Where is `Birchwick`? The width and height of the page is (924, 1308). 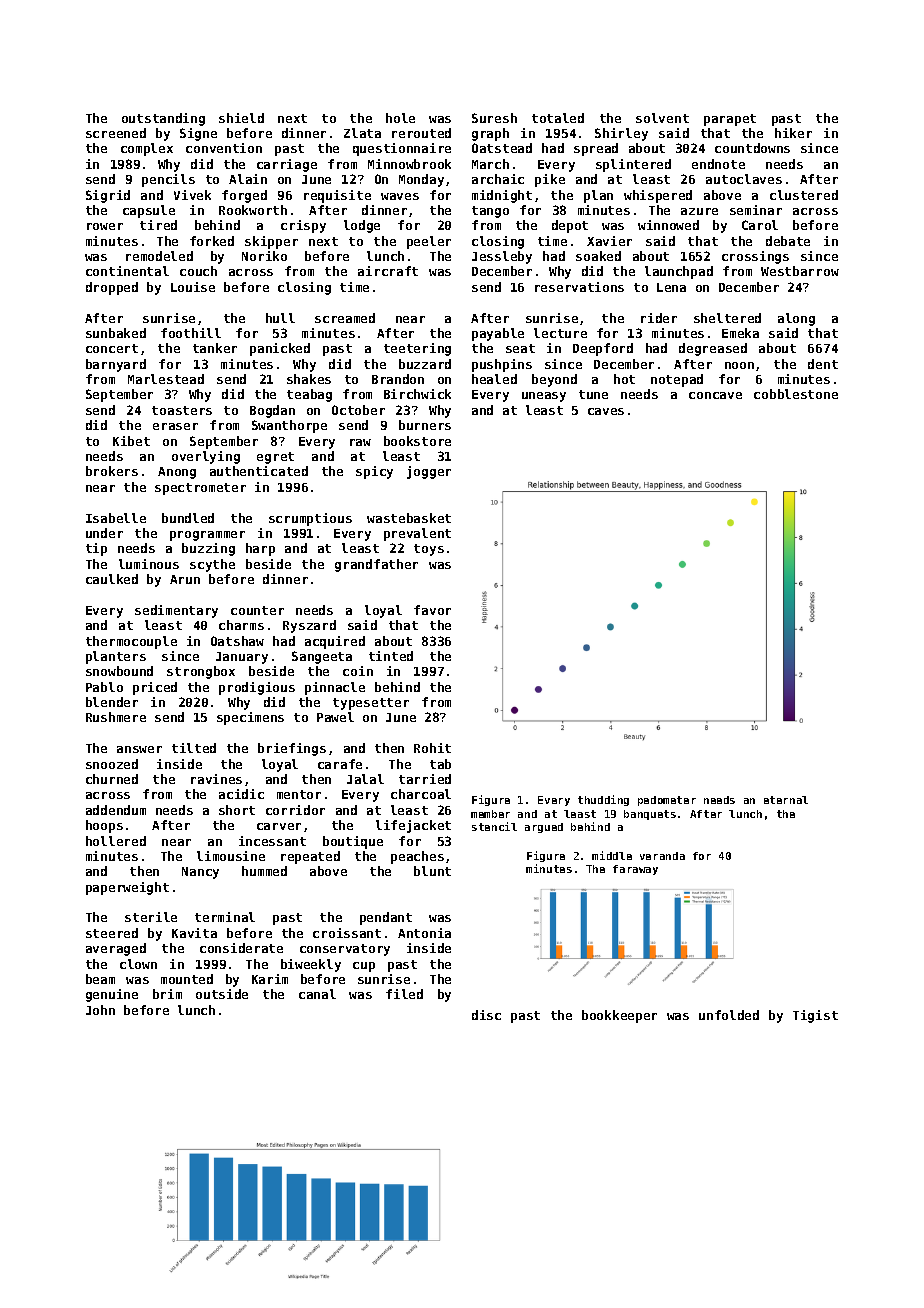 Birchwick is located at coordinates (417, 394).
